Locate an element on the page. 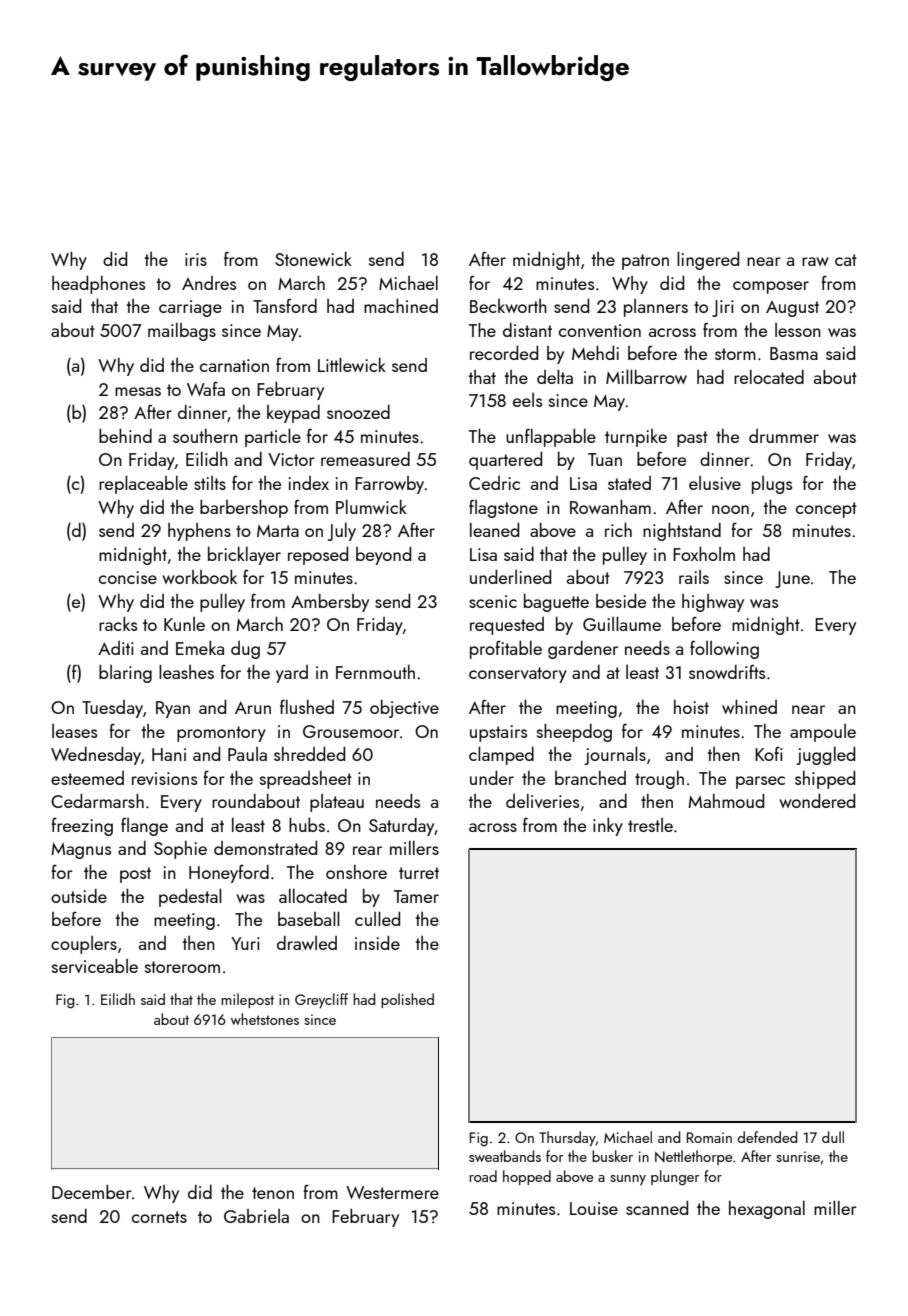 This image has width=908, height=1316. Beckworth is located at coordinates (508, 306).
